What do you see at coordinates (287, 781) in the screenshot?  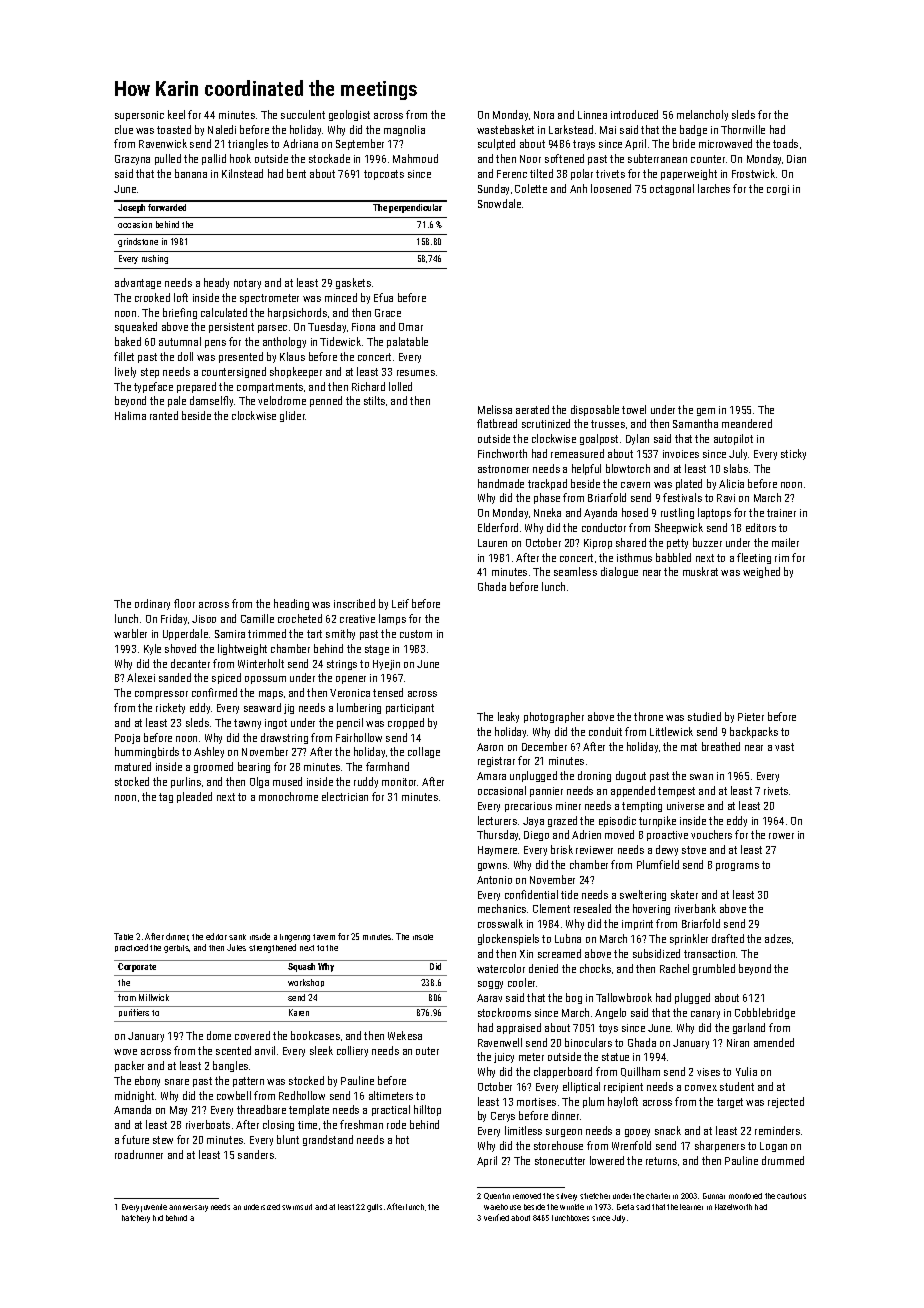 I see `mused` at bounding box center [287, 781].
